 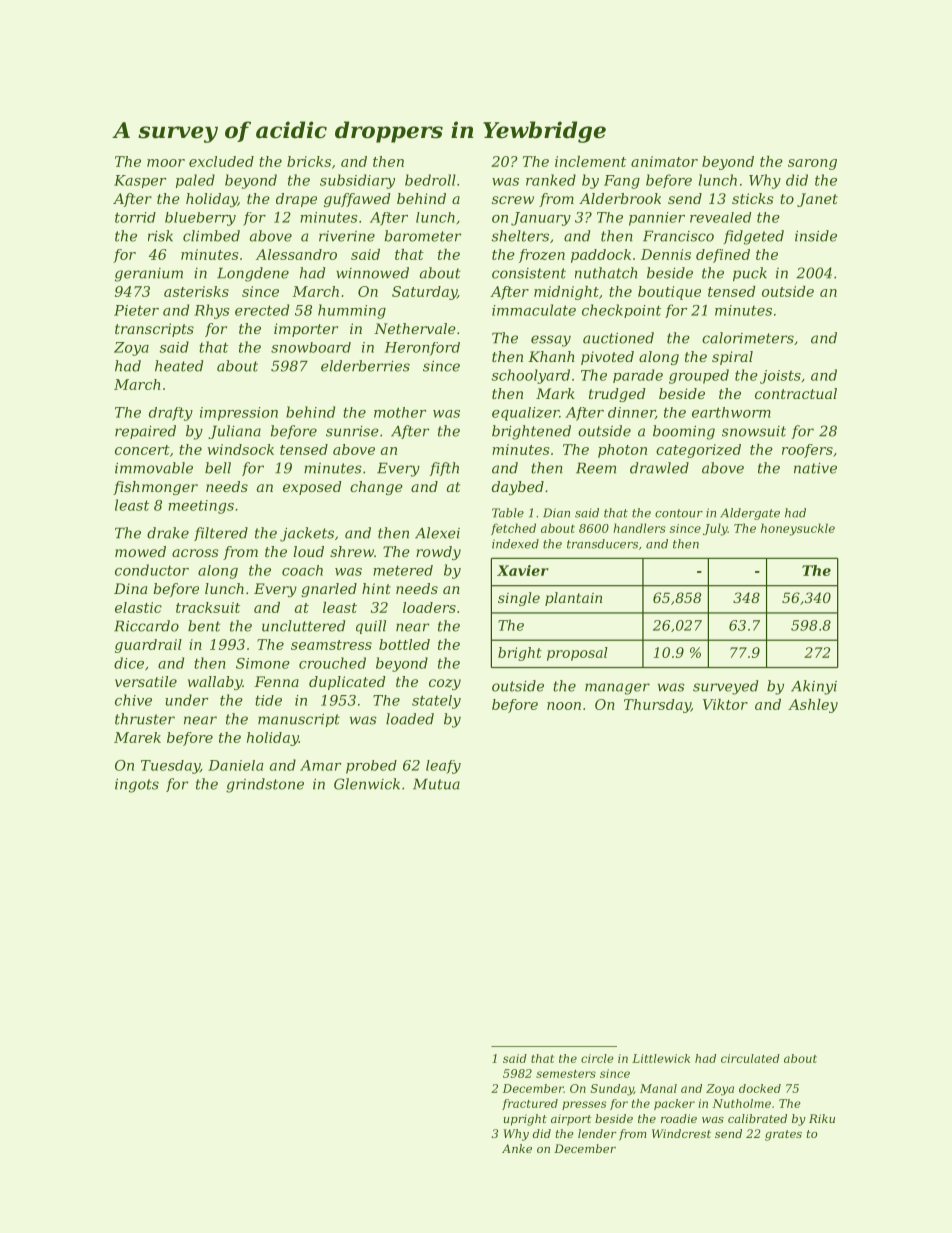 What do you see at coordinates (145, 432) in the image?
I see `repaired` at bounding box center [145, 432].
